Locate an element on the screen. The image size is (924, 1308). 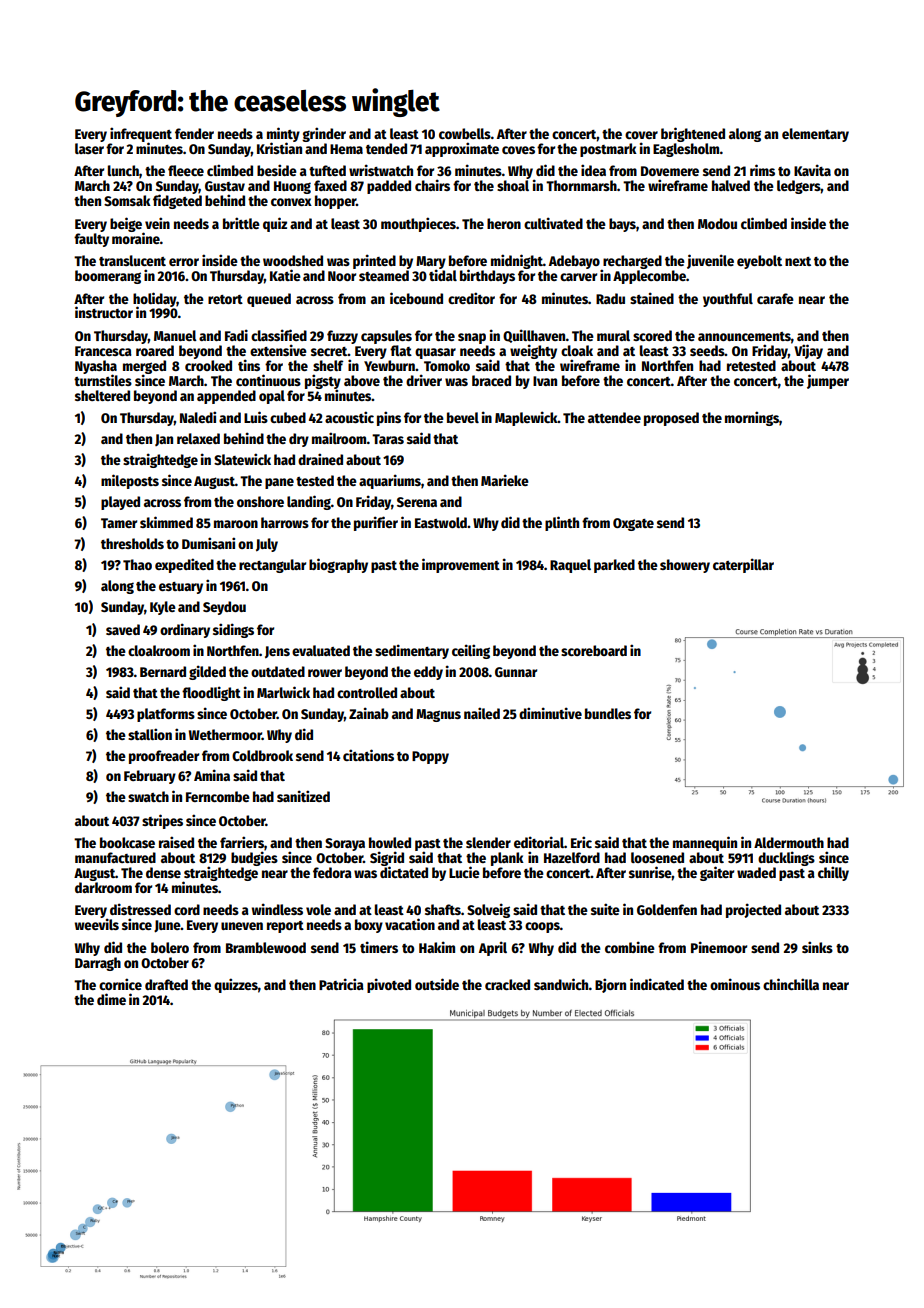
Patricia is located at coordinates (341, 984).
